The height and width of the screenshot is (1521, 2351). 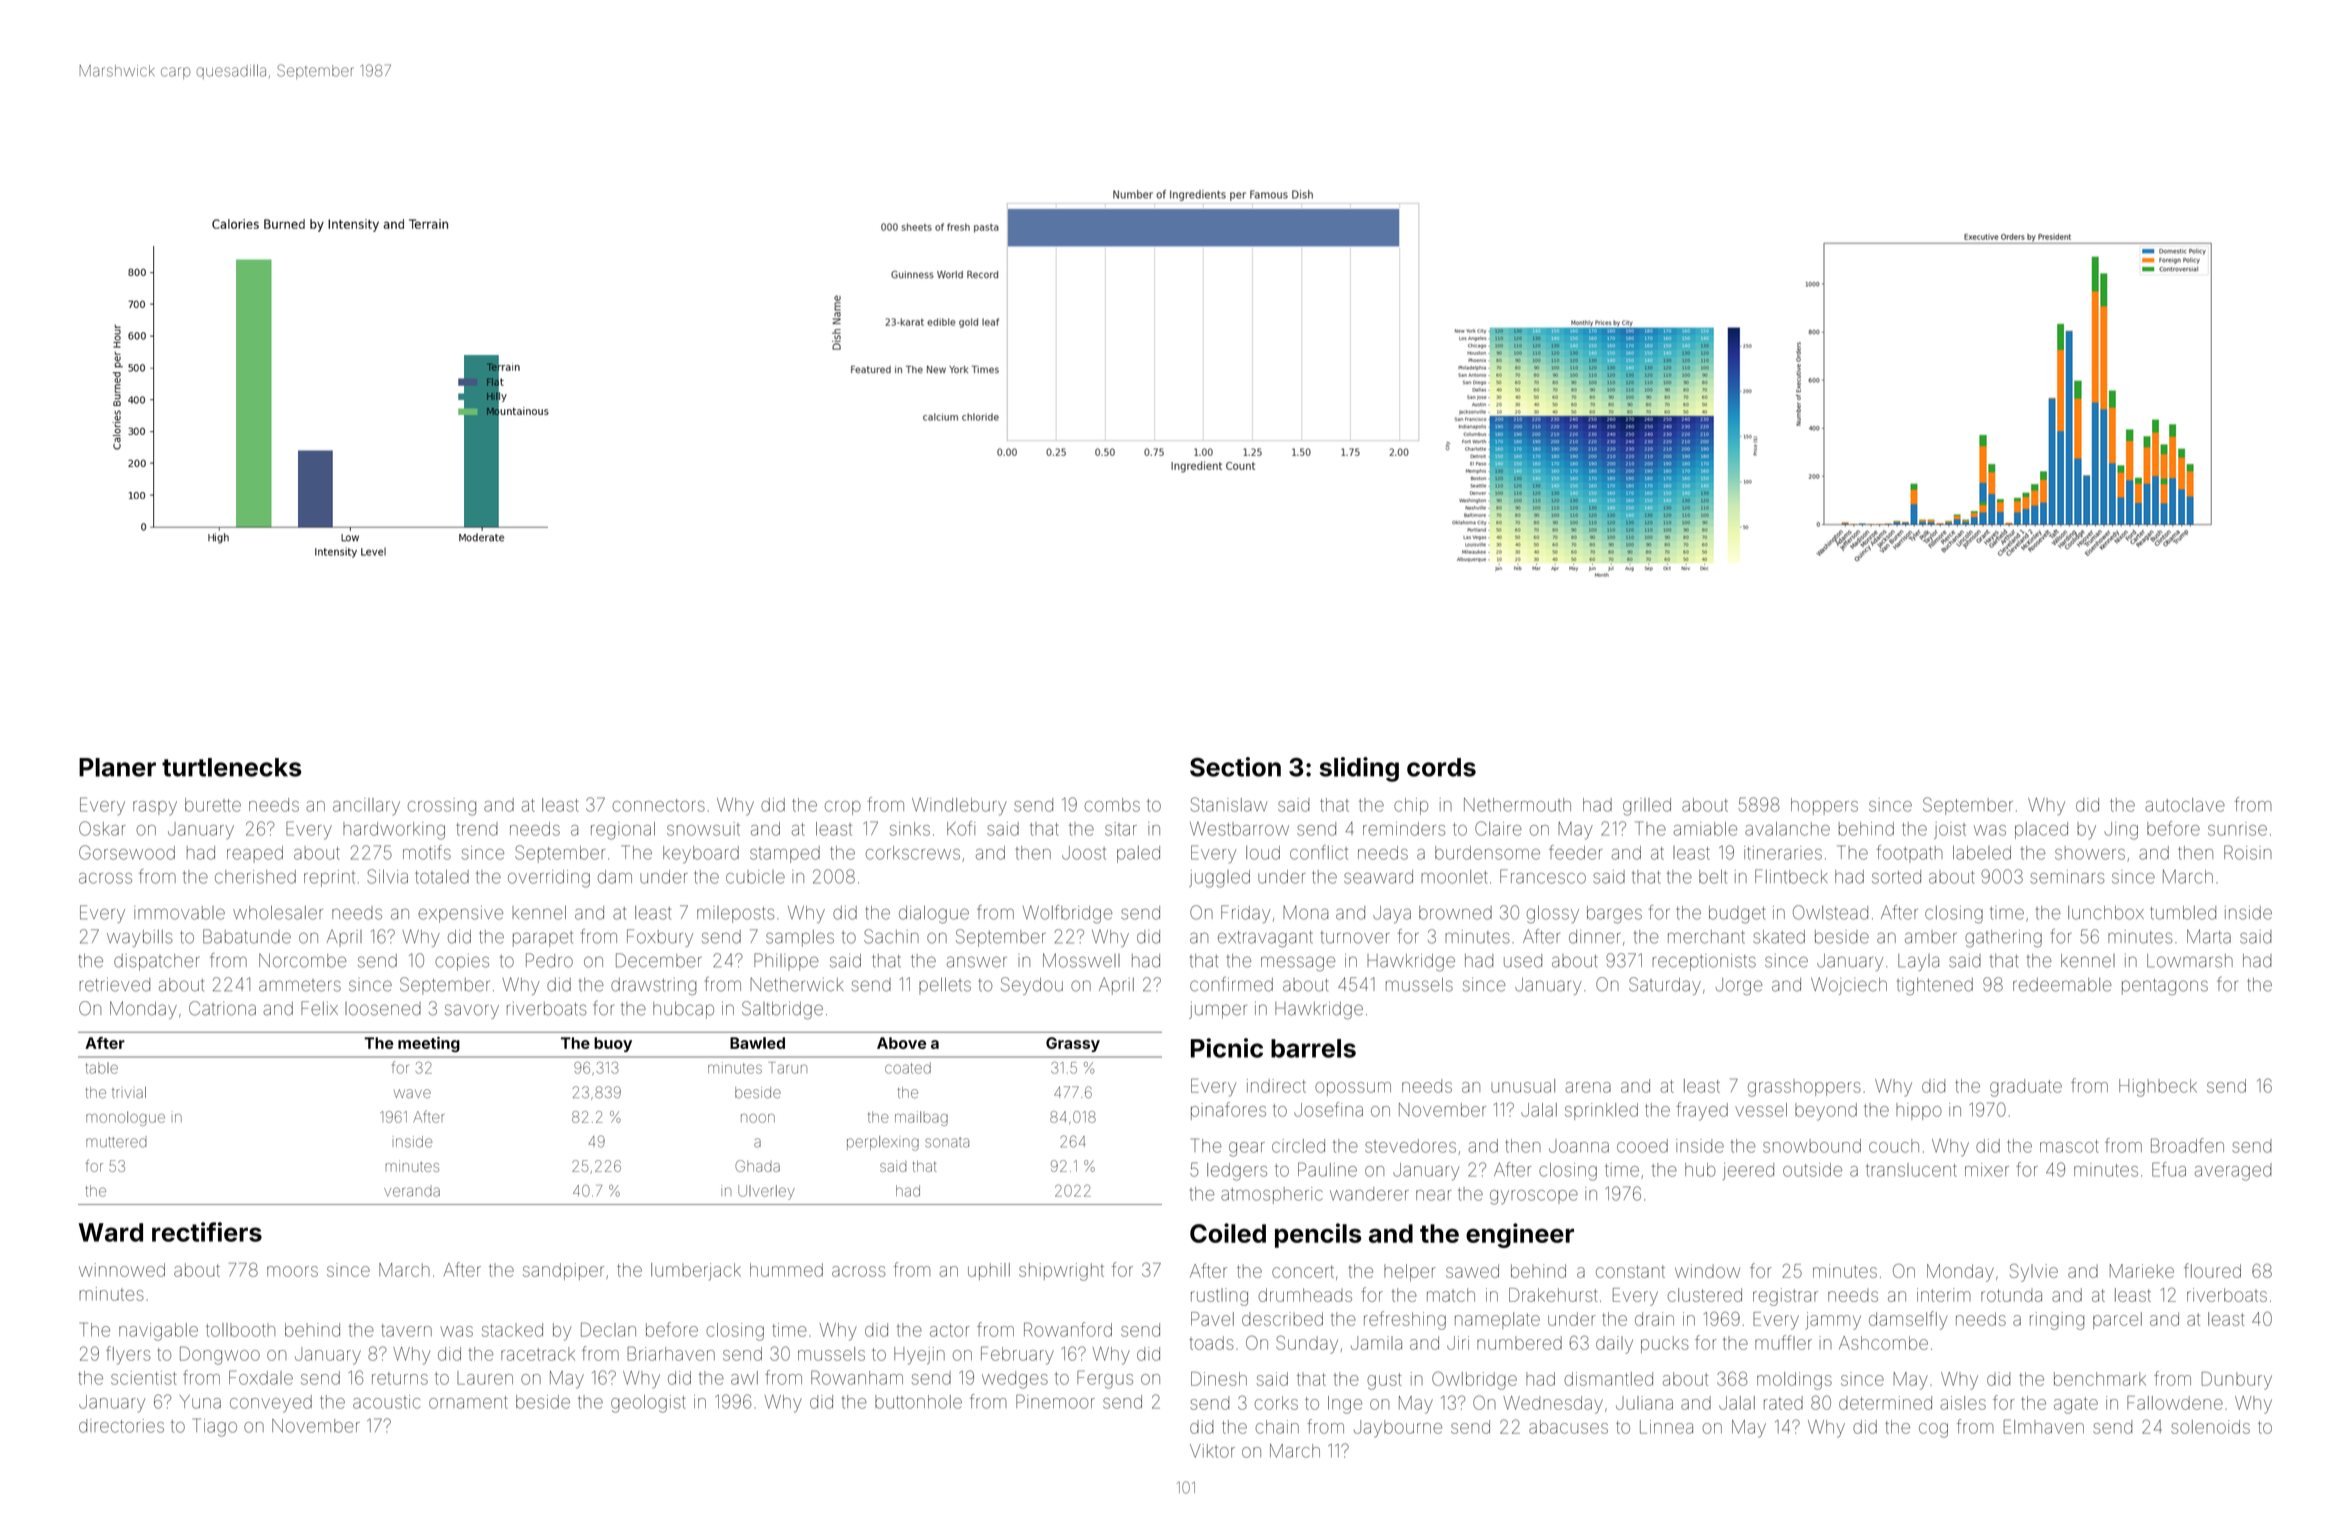 What do you see at coordinates (1276, 1086) in the screenshot?
I see `indirect` at bounding box center [1276, 1086].
